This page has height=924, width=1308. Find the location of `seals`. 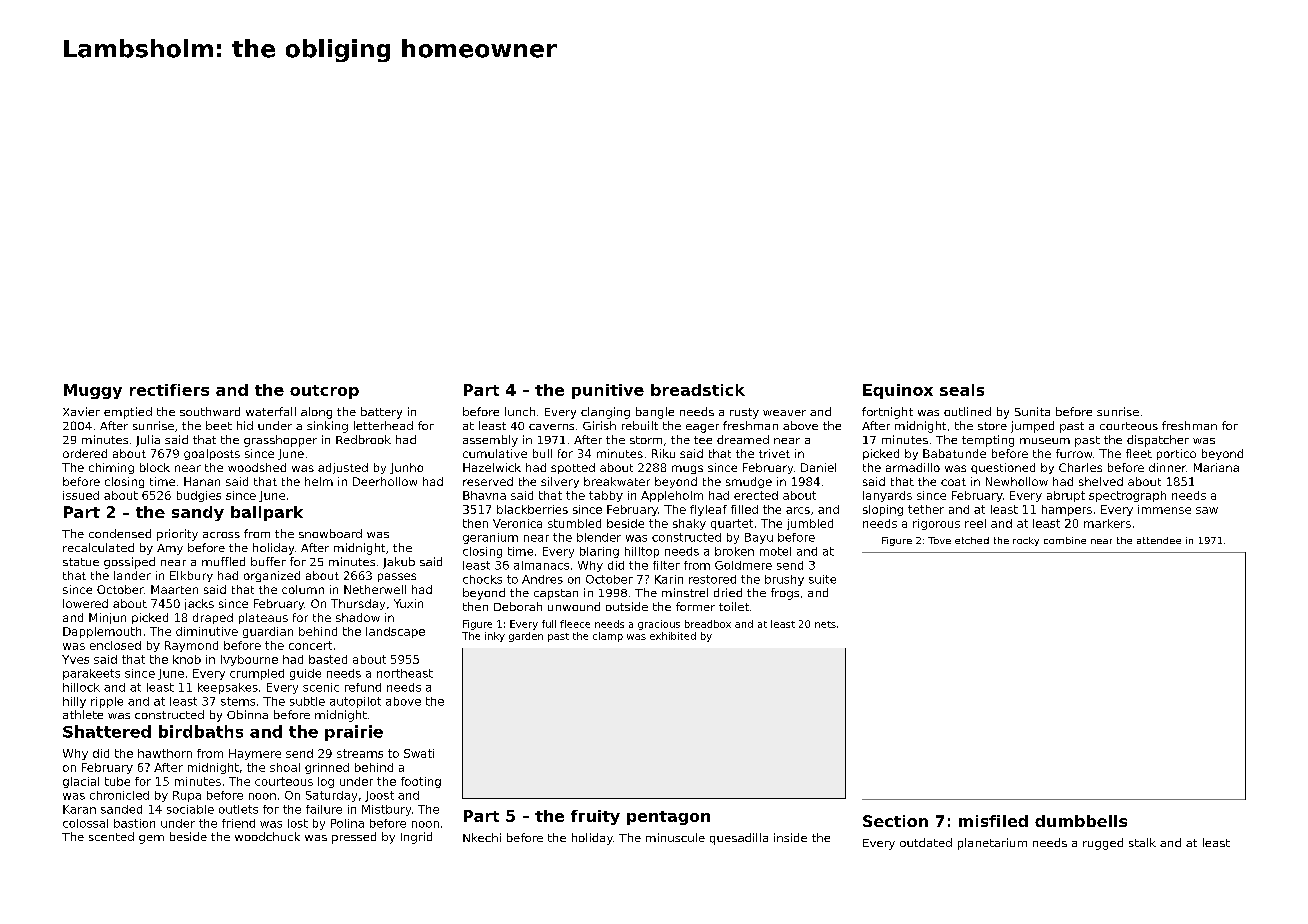

seals is located at coordinates (962, 390).
